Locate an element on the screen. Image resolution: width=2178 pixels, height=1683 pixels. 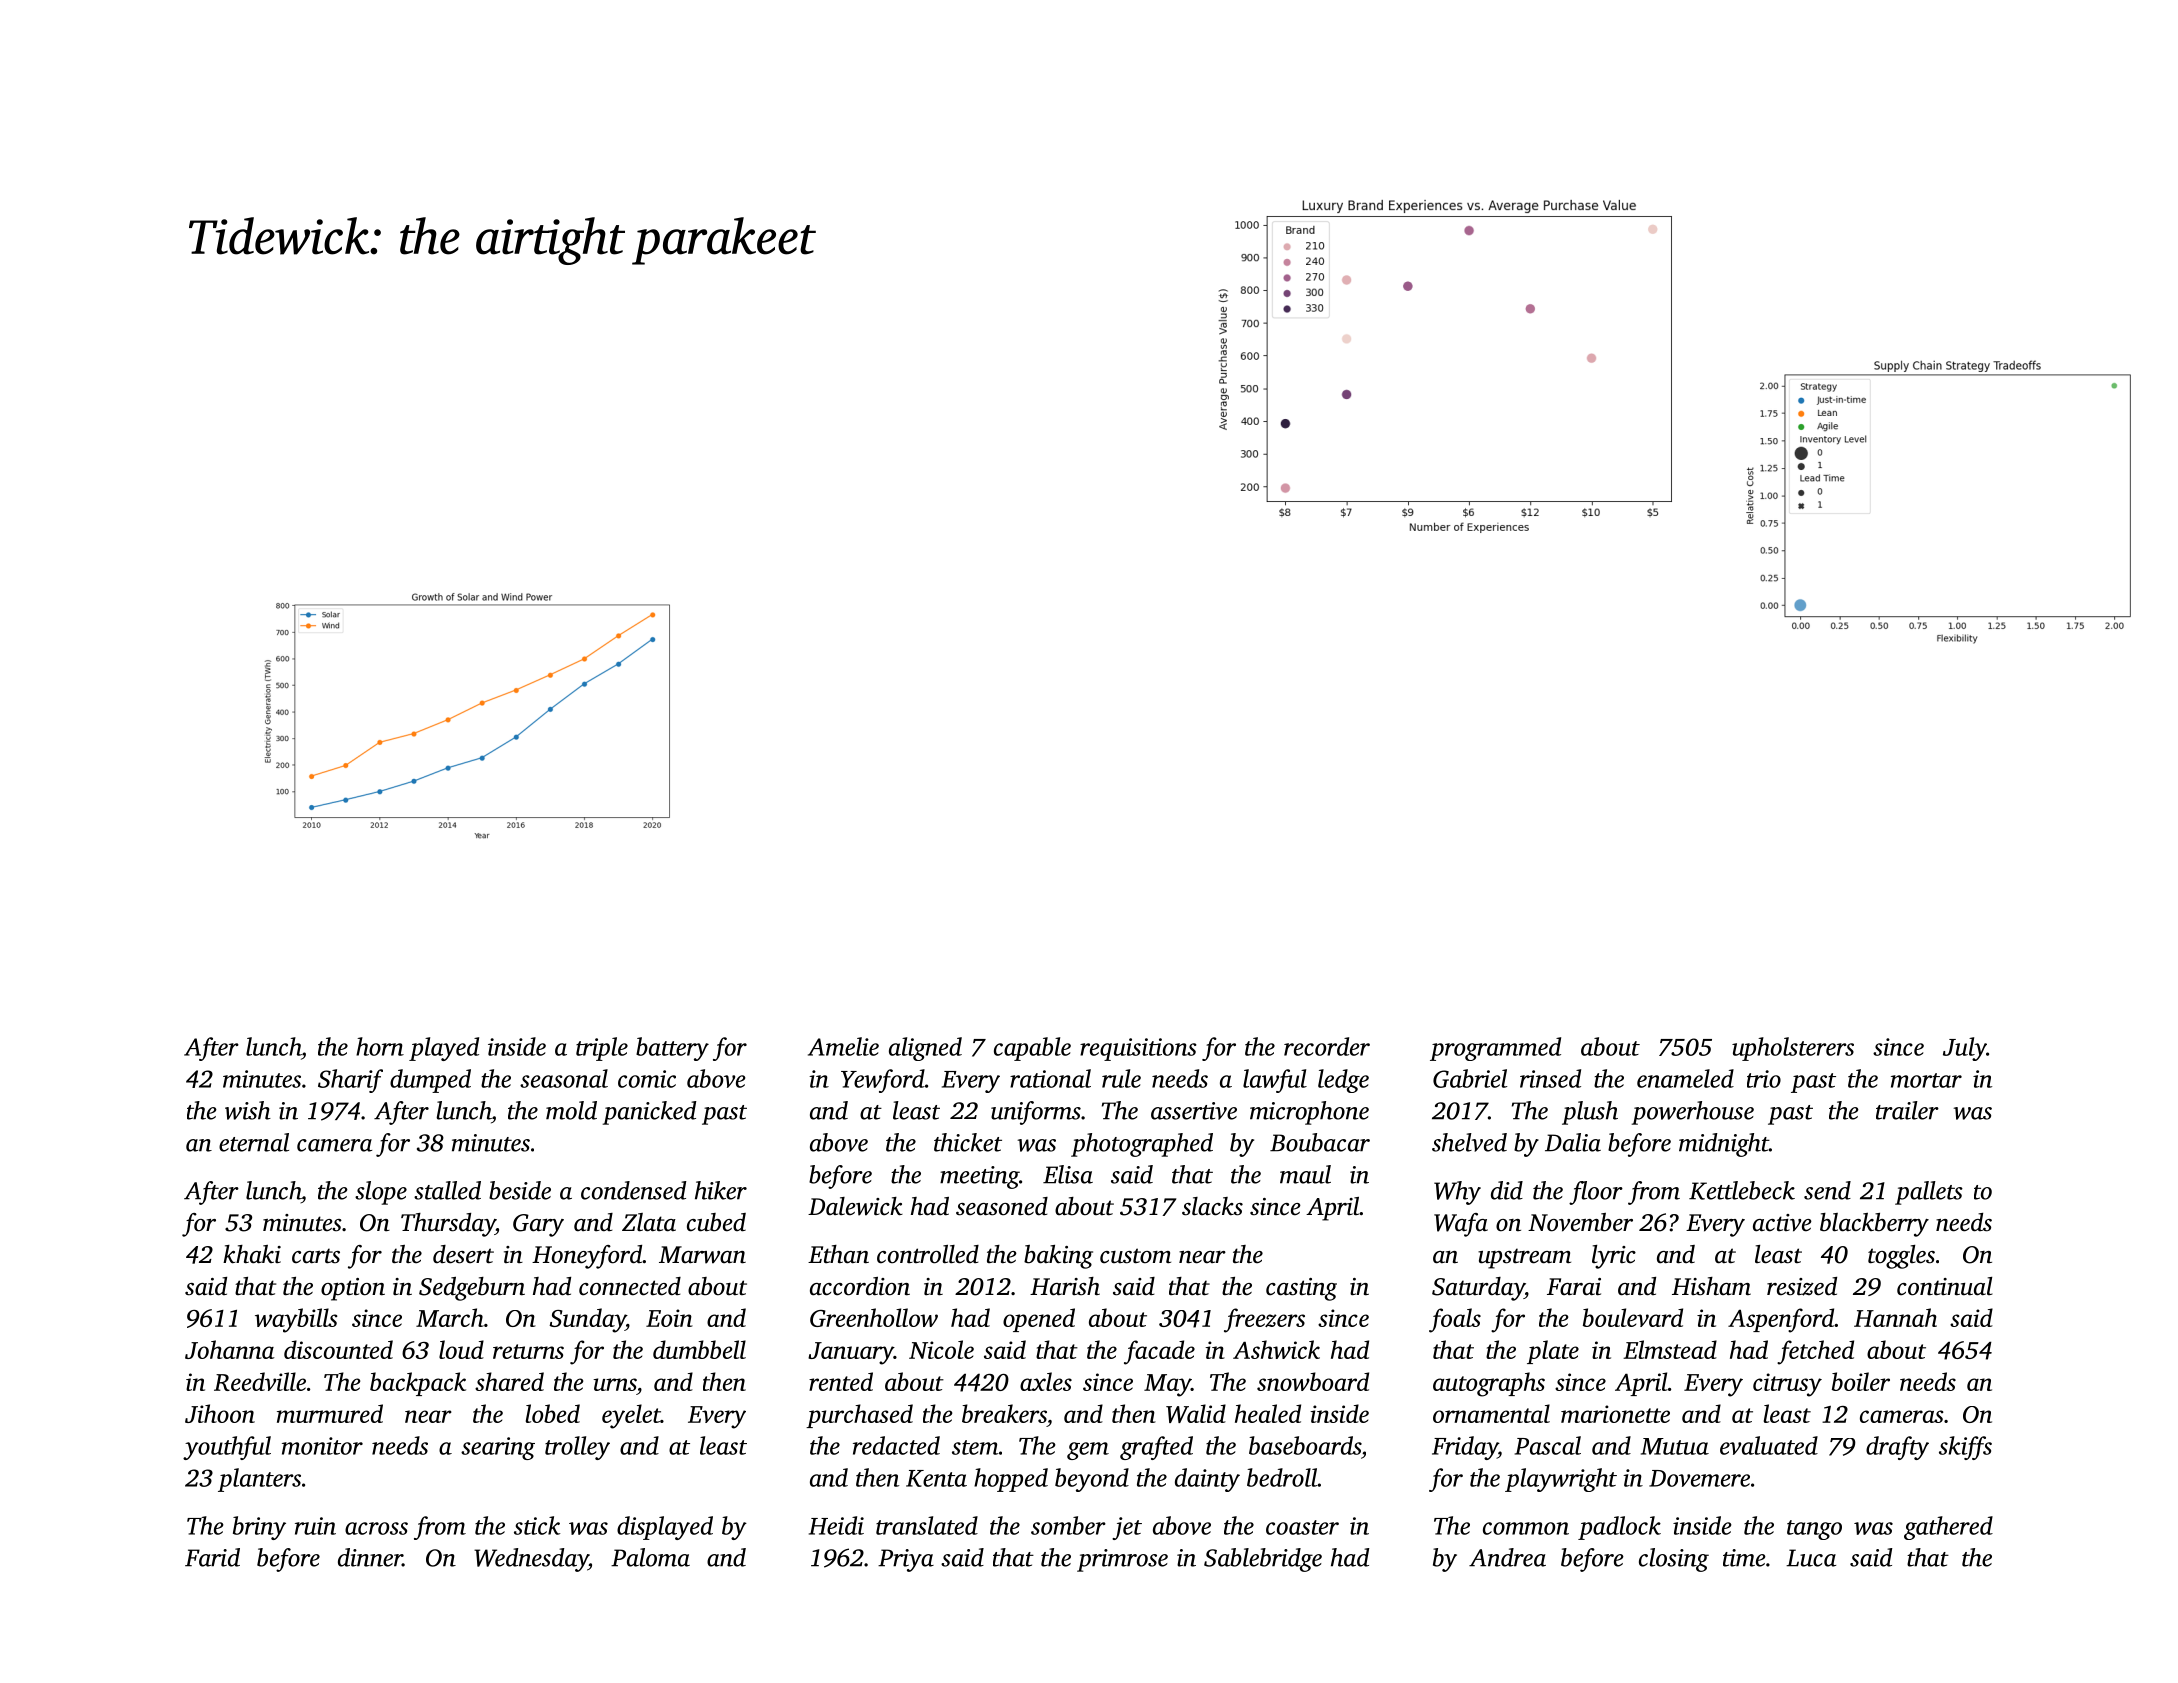
closing is located at coordinates (1674, 1560).
